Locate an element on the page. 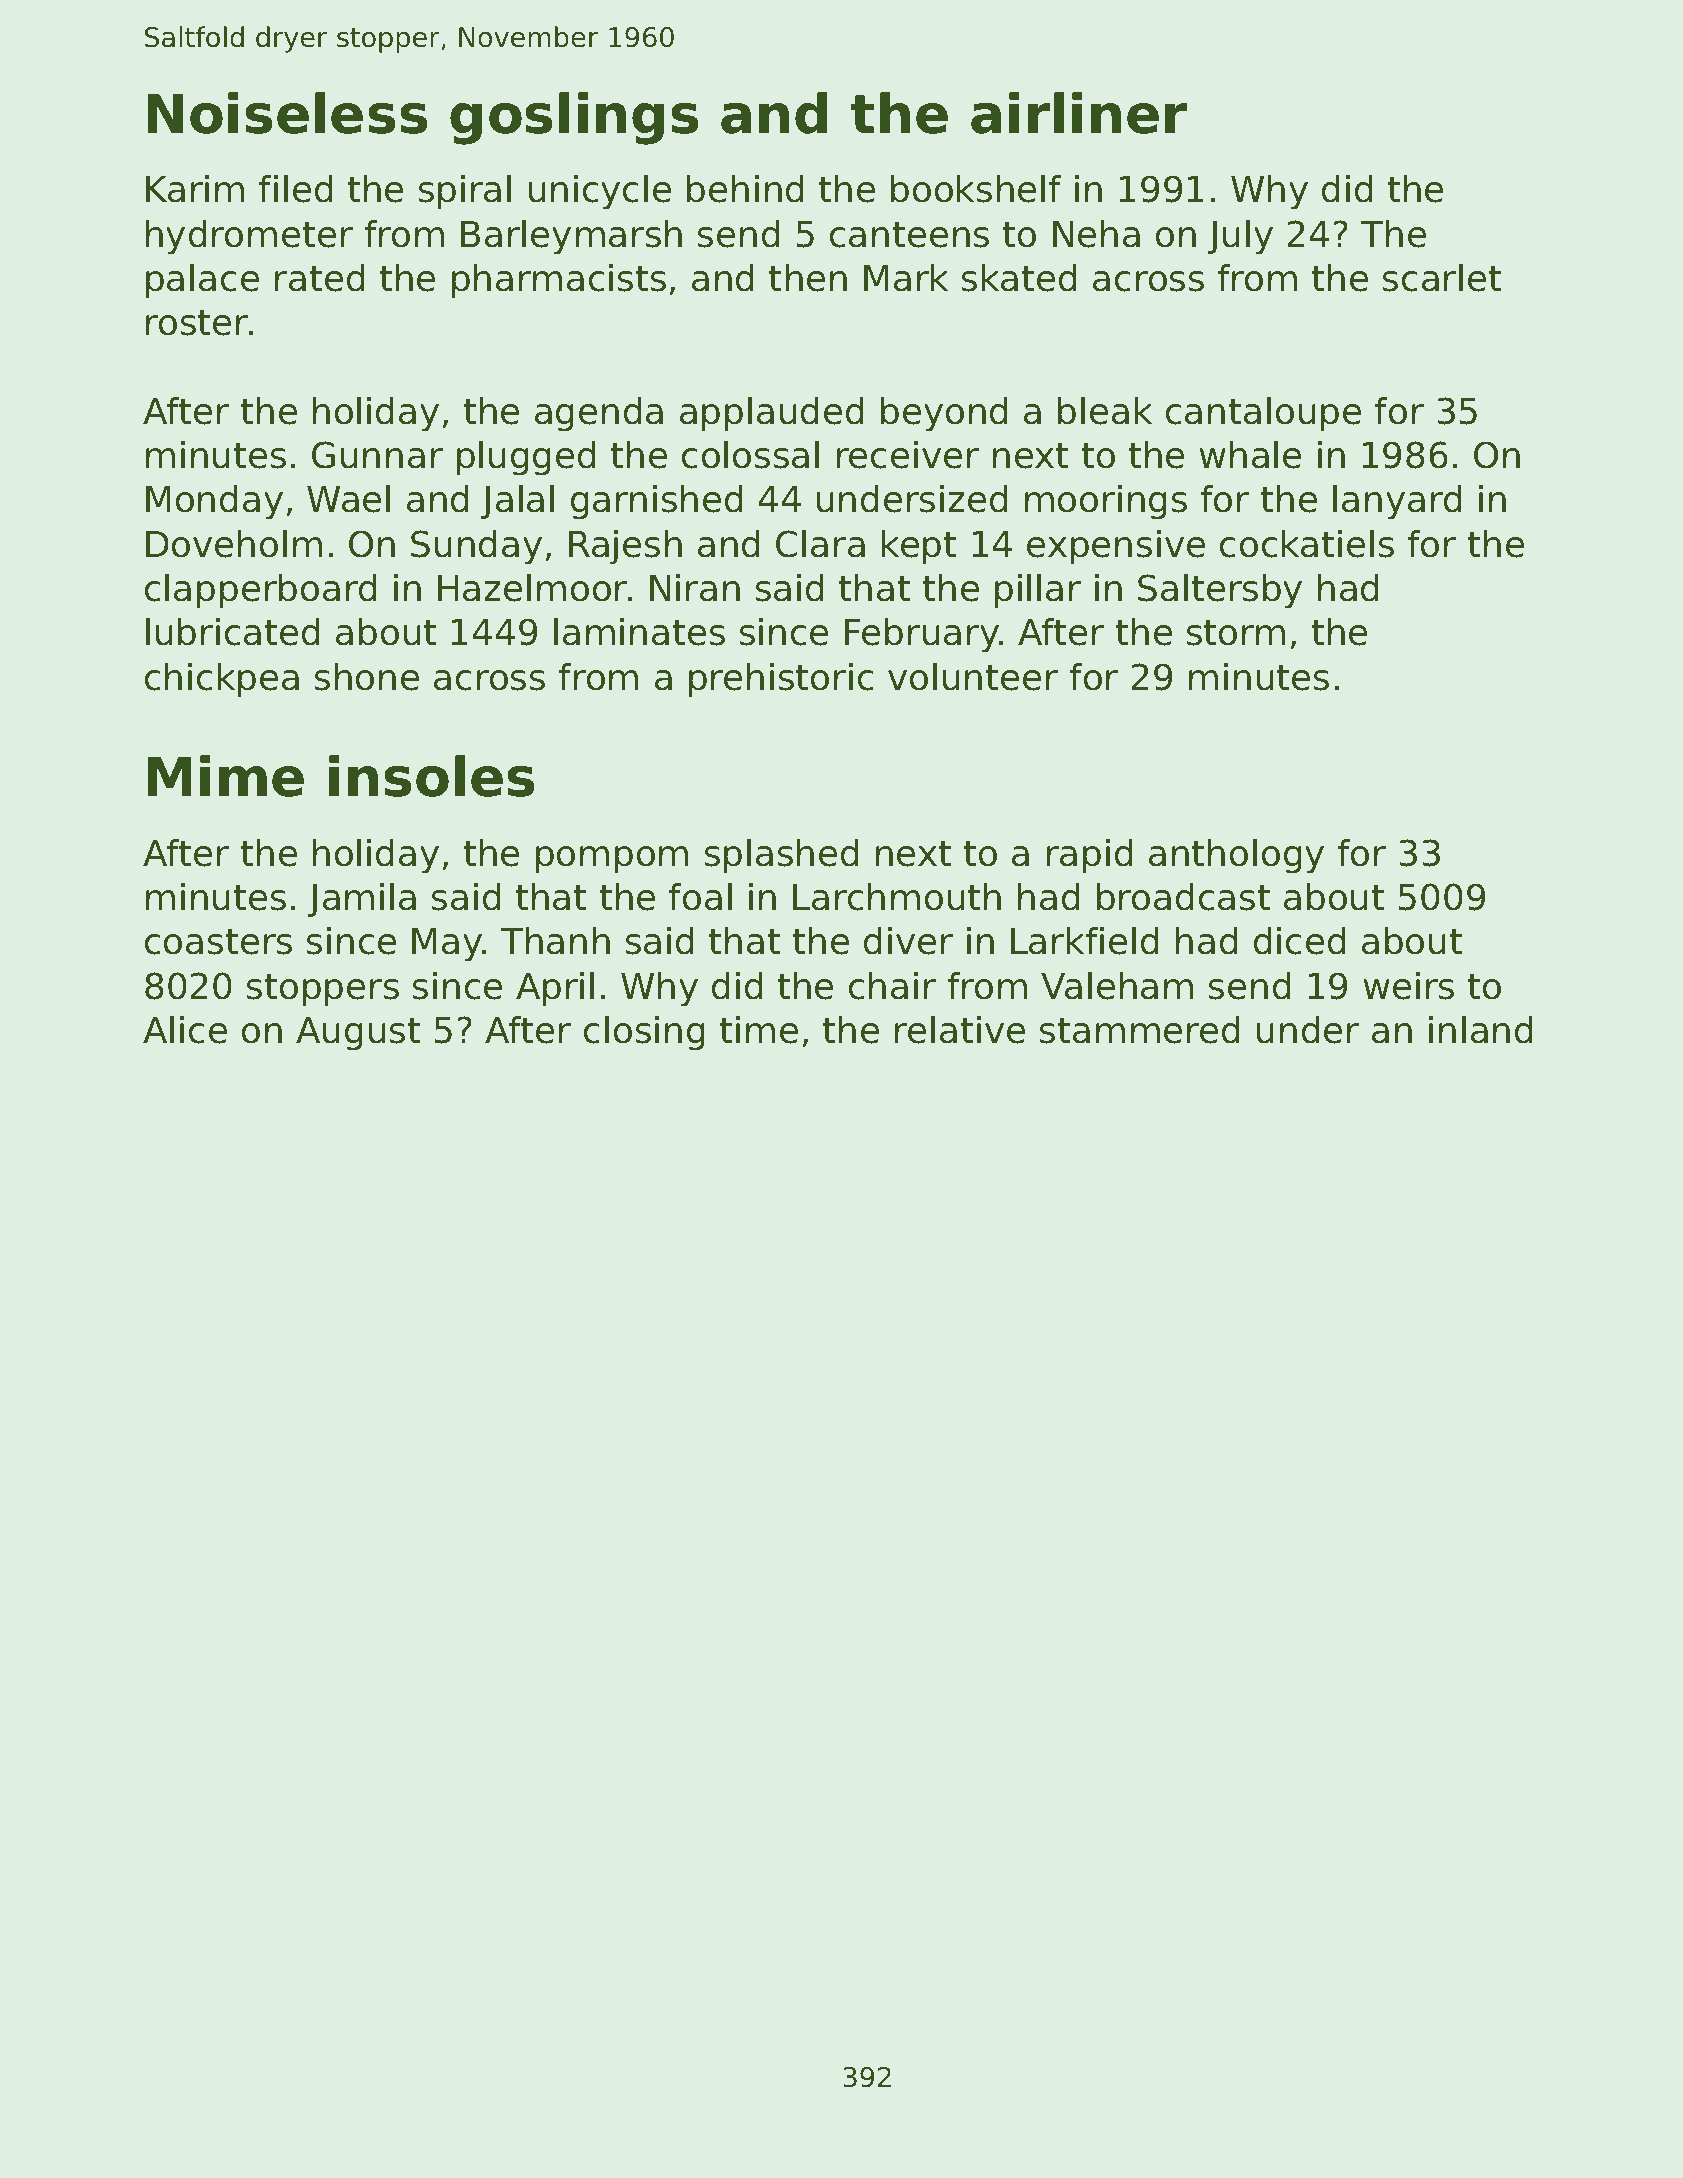 Image resolution: width=1683 pixels, height=2178 pixels. August is located at coordinates (358, 1034).
